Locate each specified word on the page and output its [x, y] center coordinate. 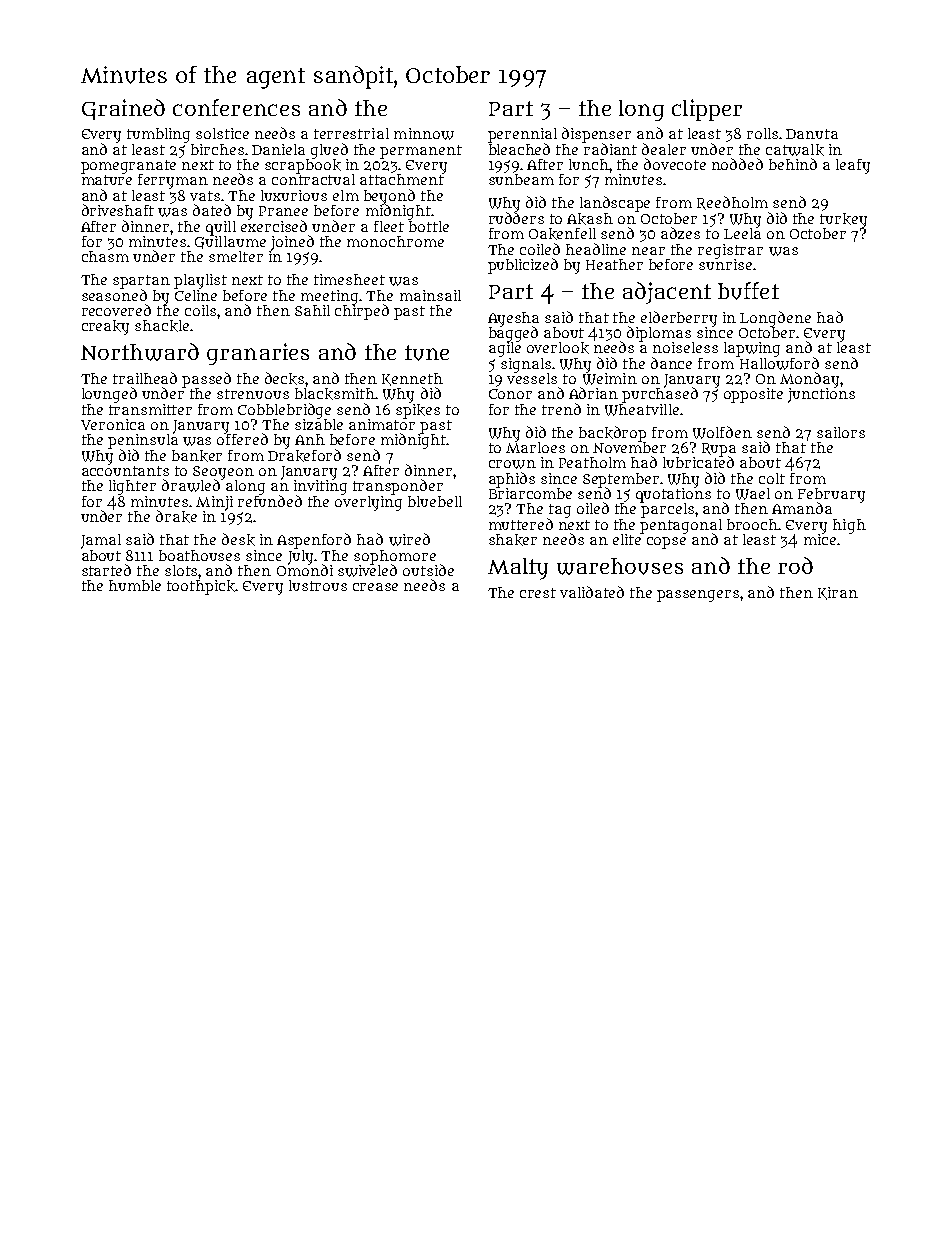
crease [375, 587]
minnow [424, 134]
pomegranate [128, 167]
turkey [843, 220]
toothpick [201, 587]
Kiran [838, 593]
